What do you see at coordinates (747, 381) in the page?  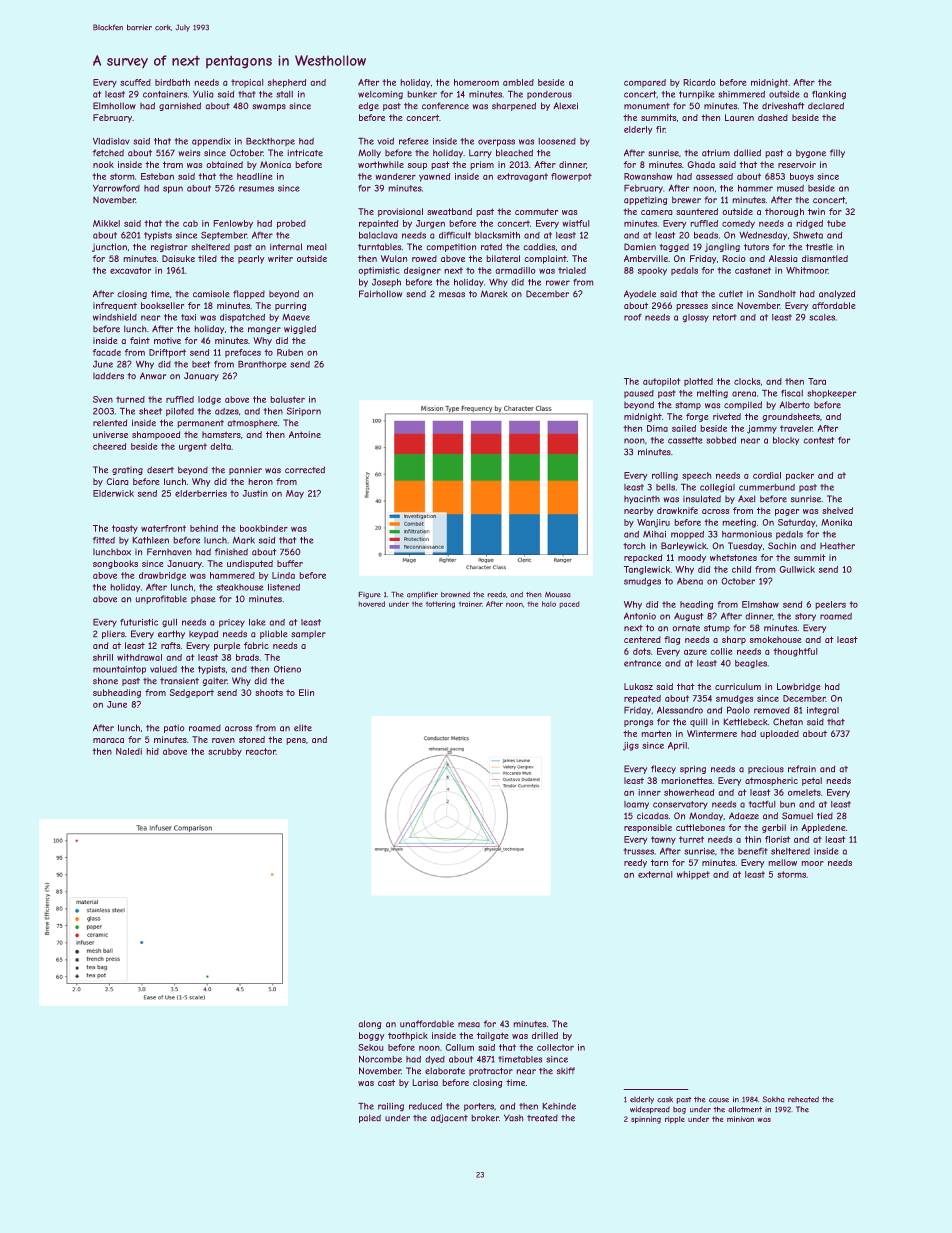 I see `clocks` at bounding box center [747, 381].
